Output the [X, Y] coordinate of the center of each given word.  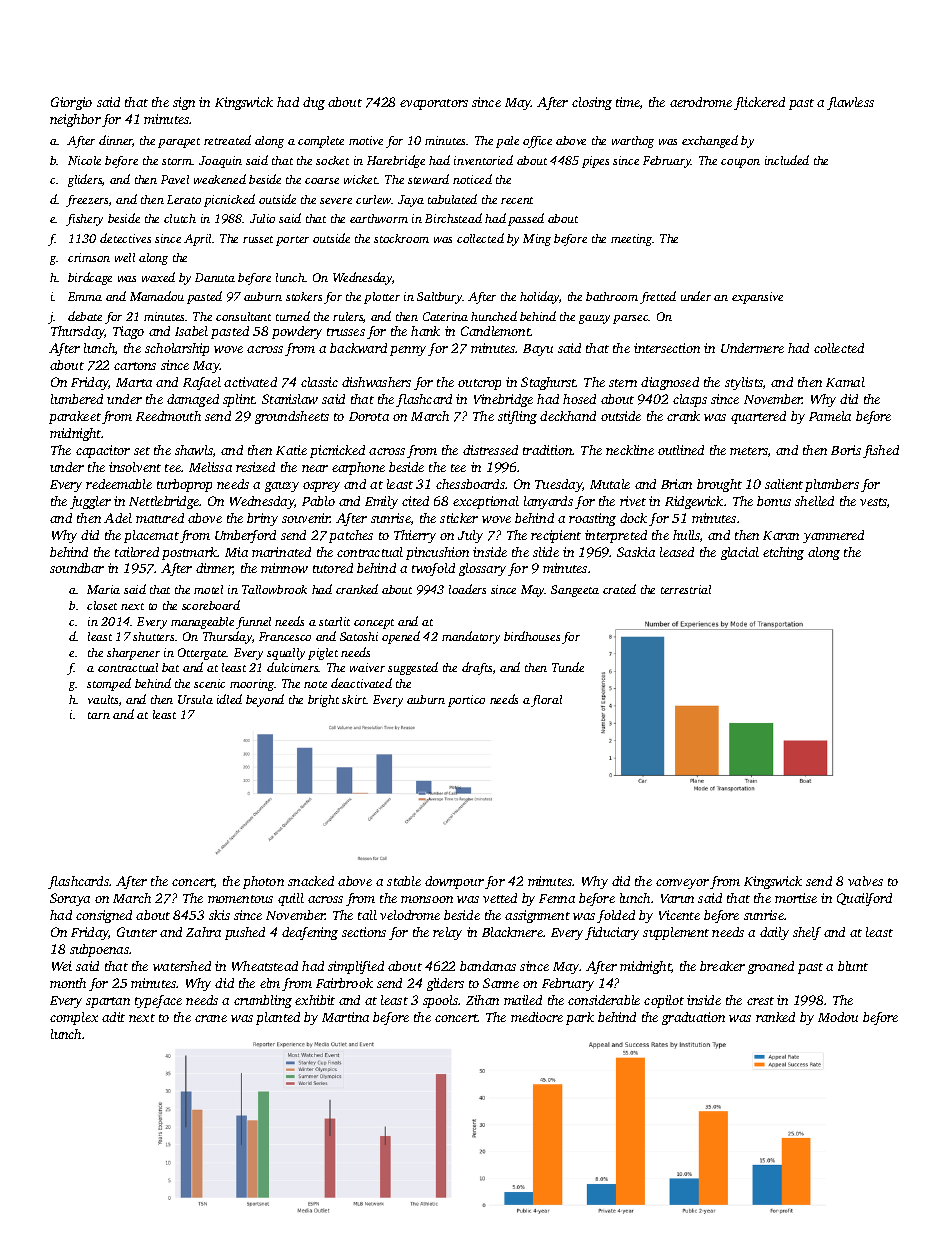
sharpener [133, 654]
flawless [850, 103]
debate [85, 316]
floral [546, 701]
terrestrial [686, 589]
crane [211, 1018]
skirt [354, 699]
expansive [757, 298]
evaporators [434, 104]
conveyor [682, 884]
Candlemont [496, 331]
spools [440, 1001]
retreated [227, 140]
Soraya [70, 899]
